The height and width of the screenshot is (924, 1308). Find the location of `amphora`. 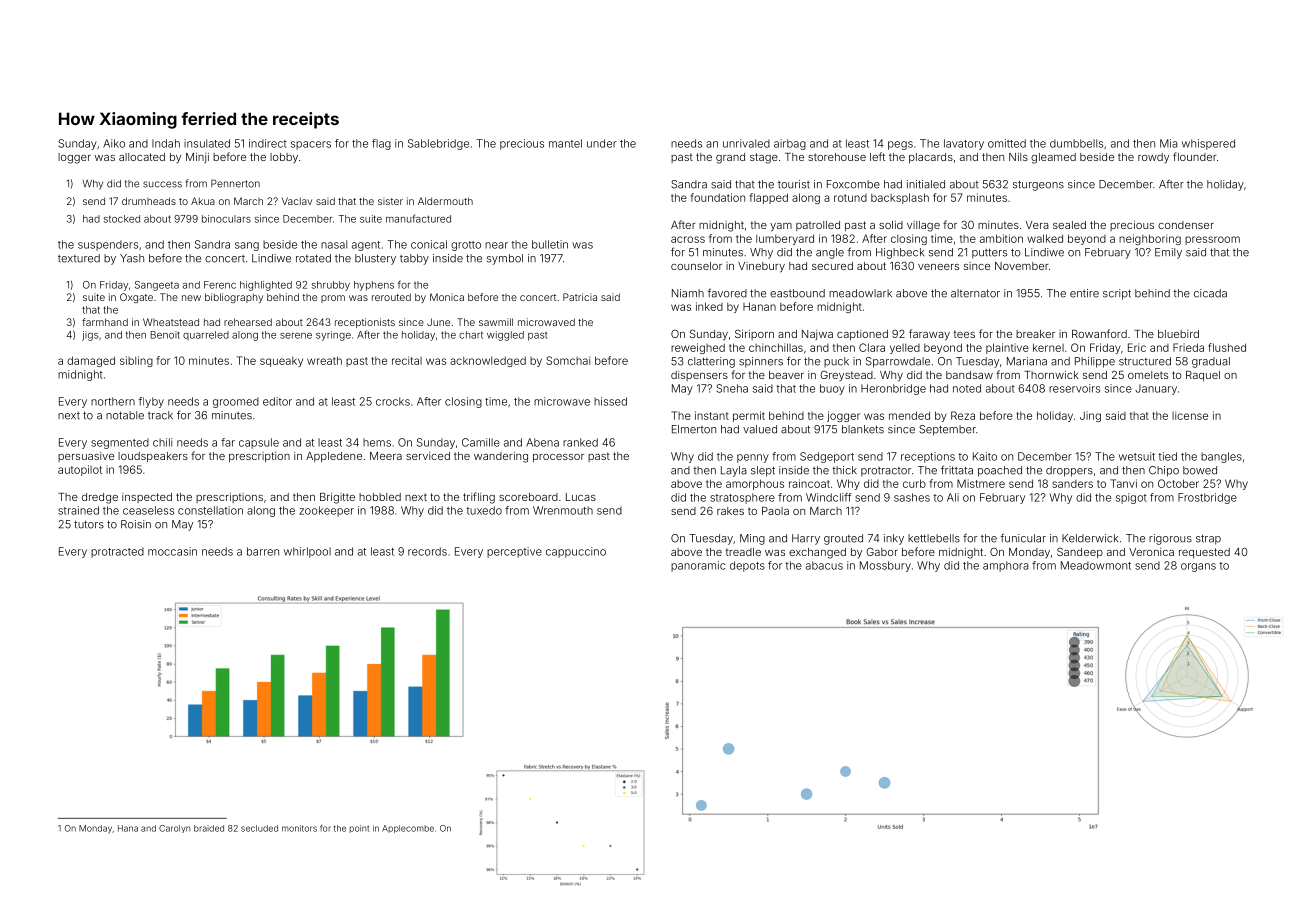

amphora is located at coordinates (1006, 566).
